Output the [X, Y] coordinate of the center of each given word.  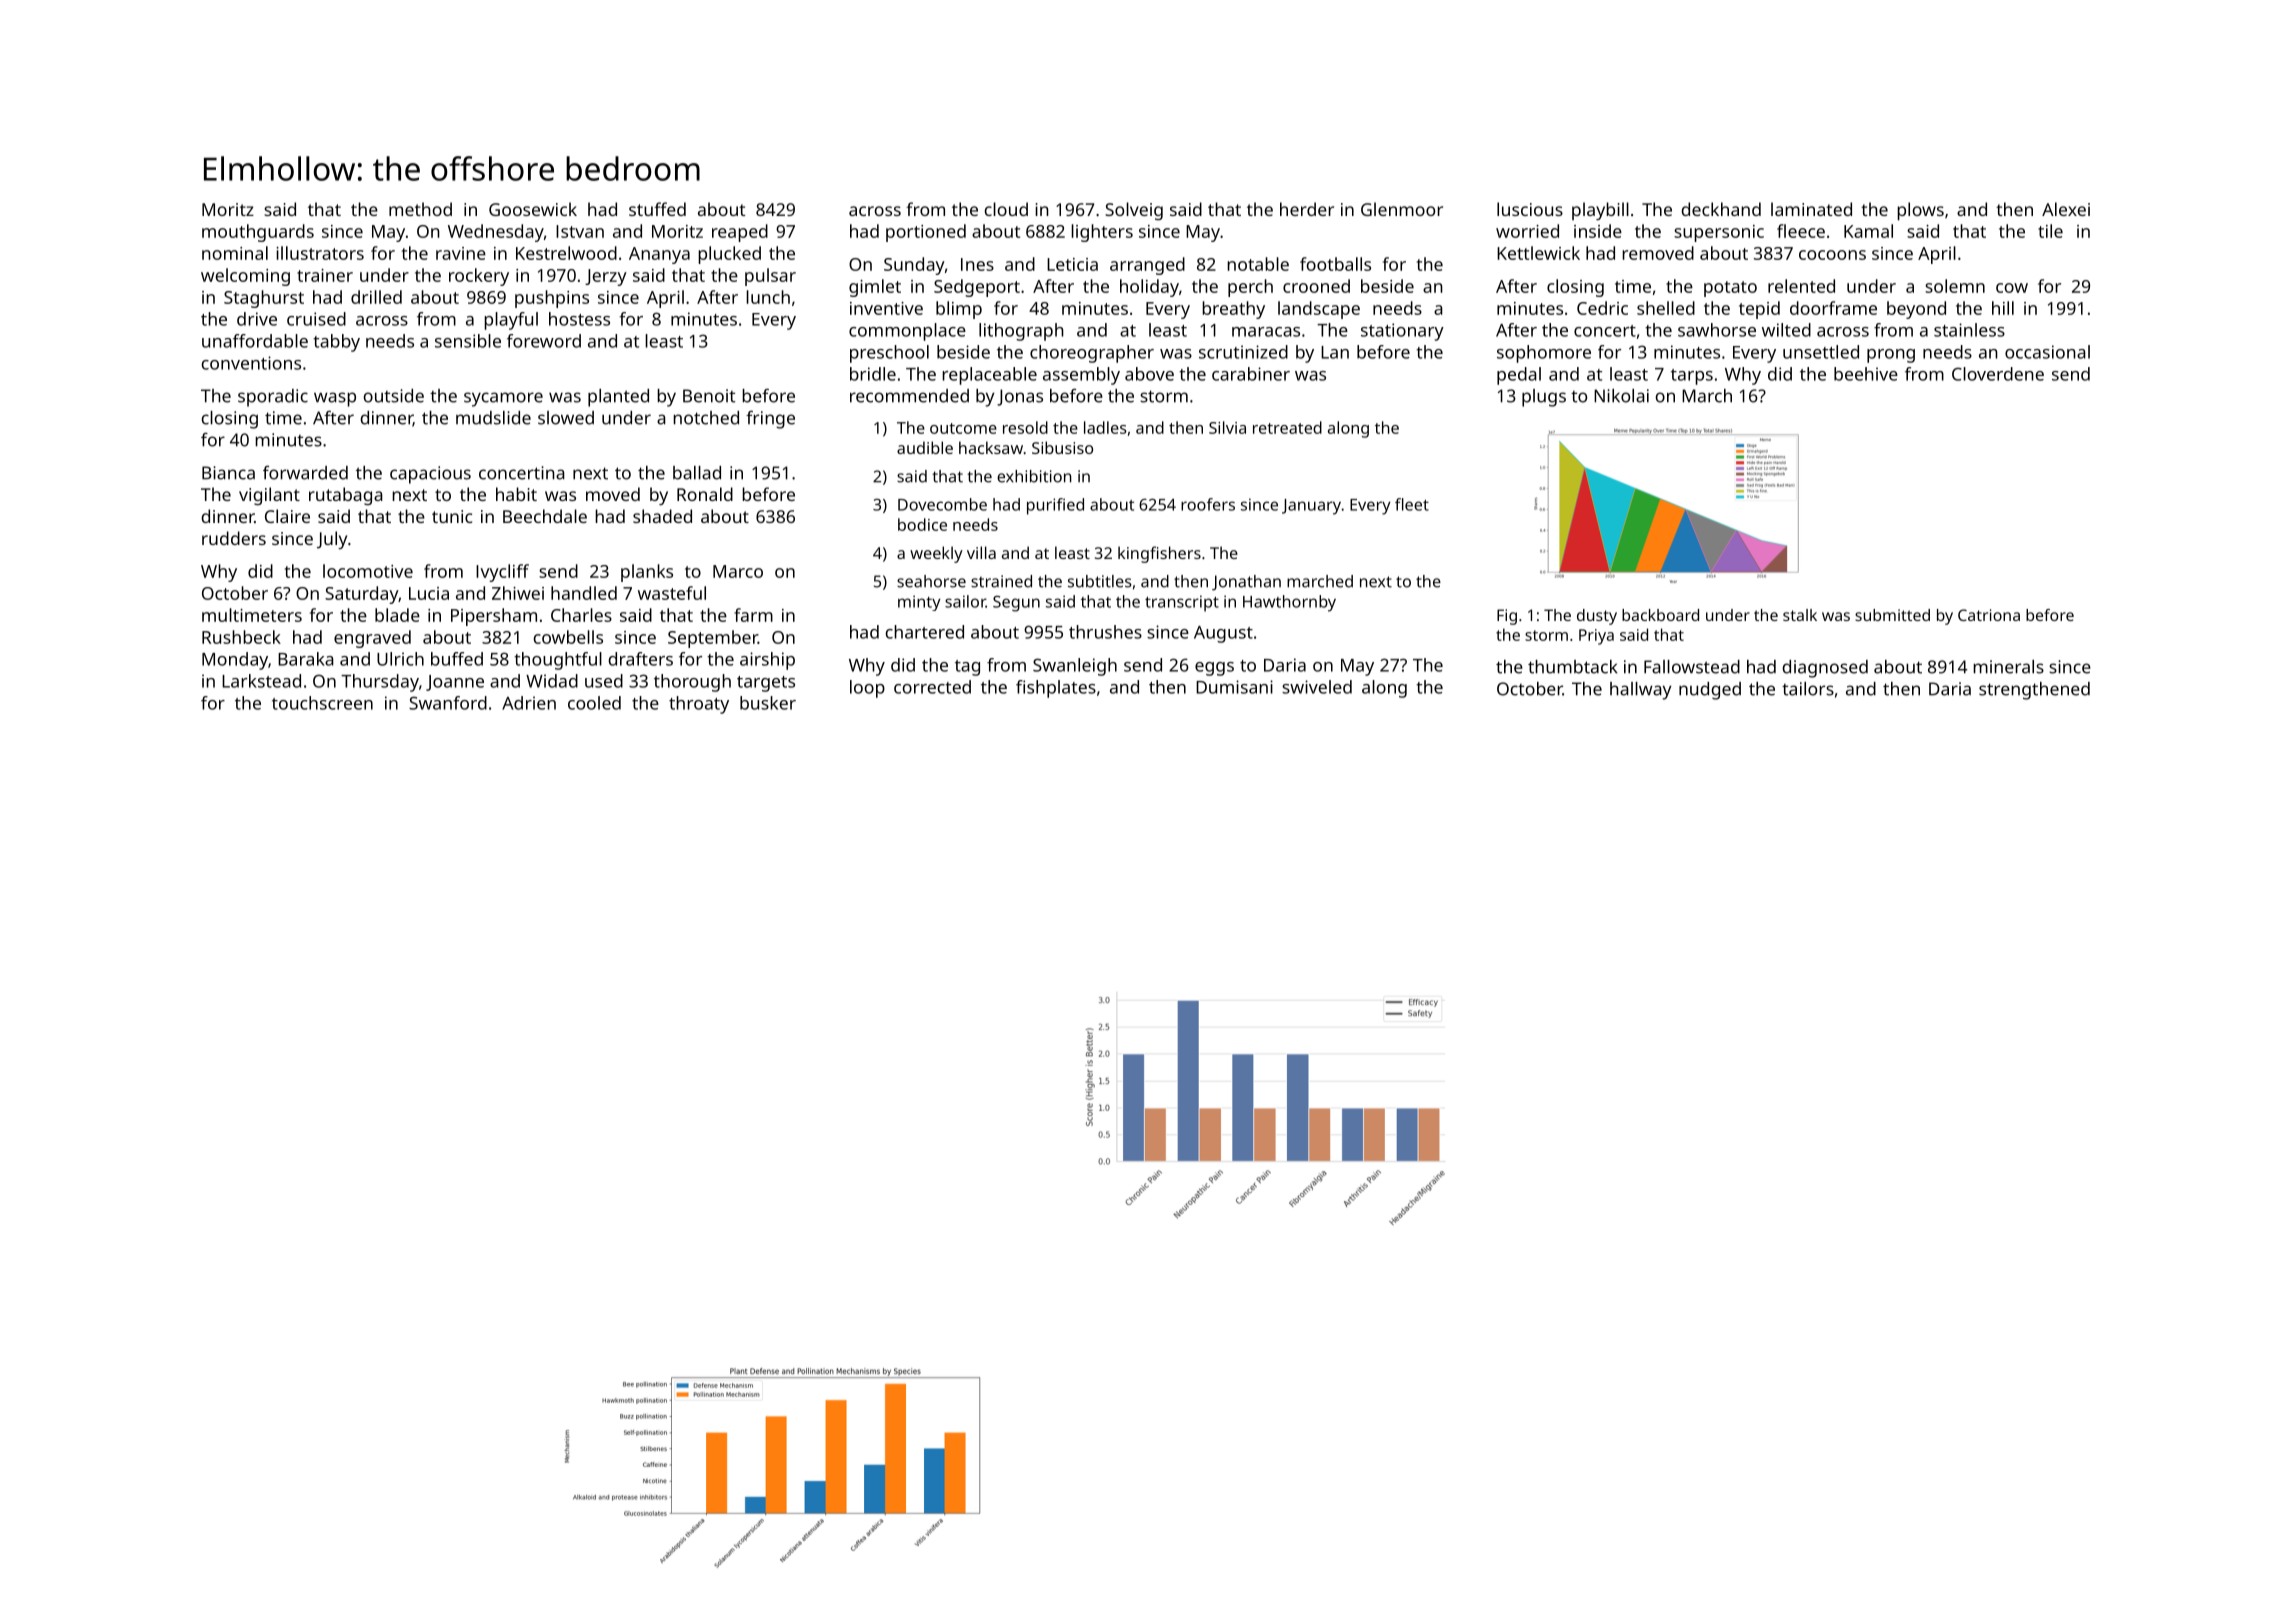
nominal [235, 253]
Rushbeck [241, 637]
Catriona [1989, 615]
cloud [1006, 209]
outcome [963, 428]
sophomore [1544, 354]
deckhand [1721, 209]
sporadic [273, 398]
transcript [1182, 603]
